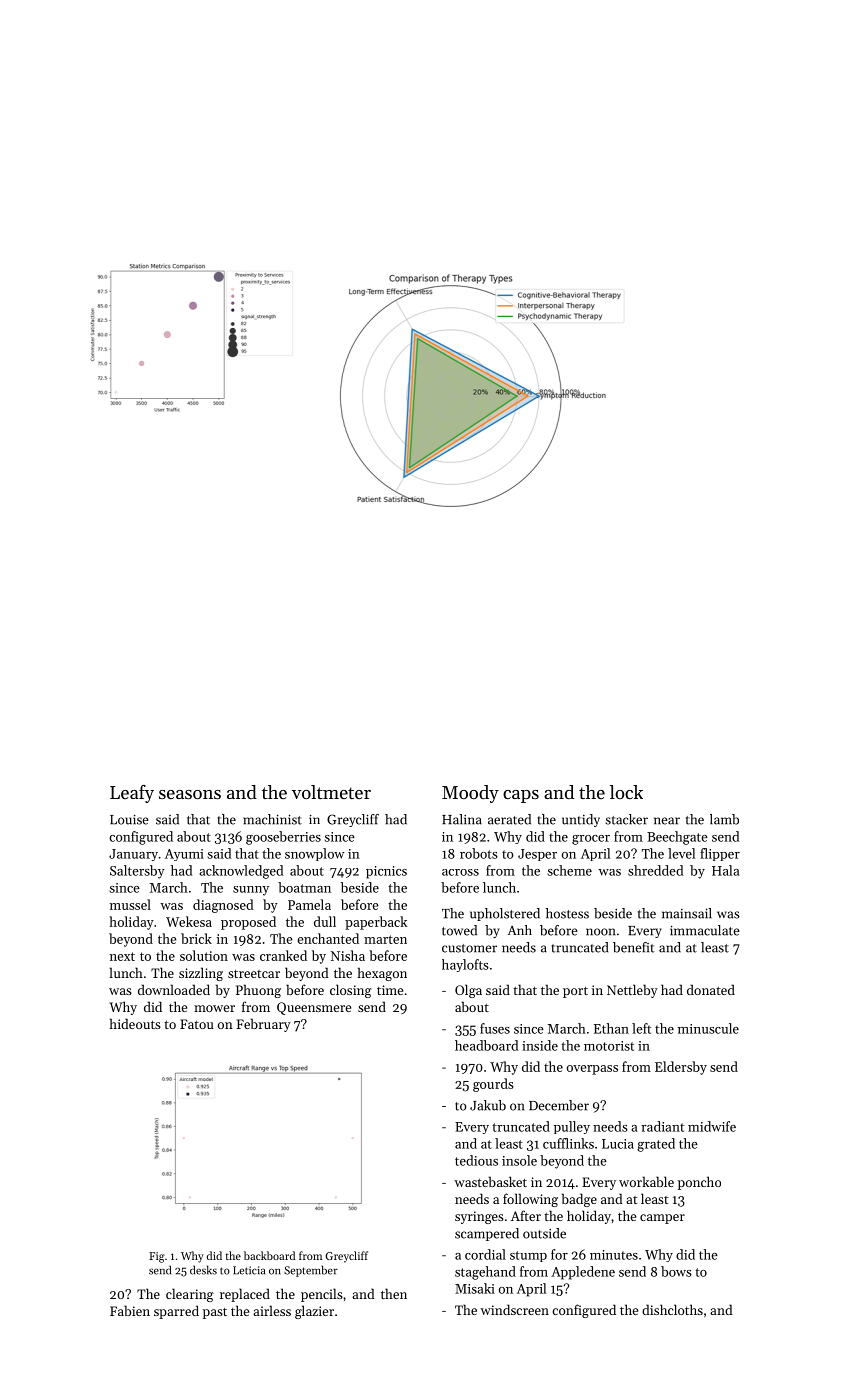 Image resolution: width=849 pixels, height=1400 pixels. I want to click on next, so click(122, 956).
